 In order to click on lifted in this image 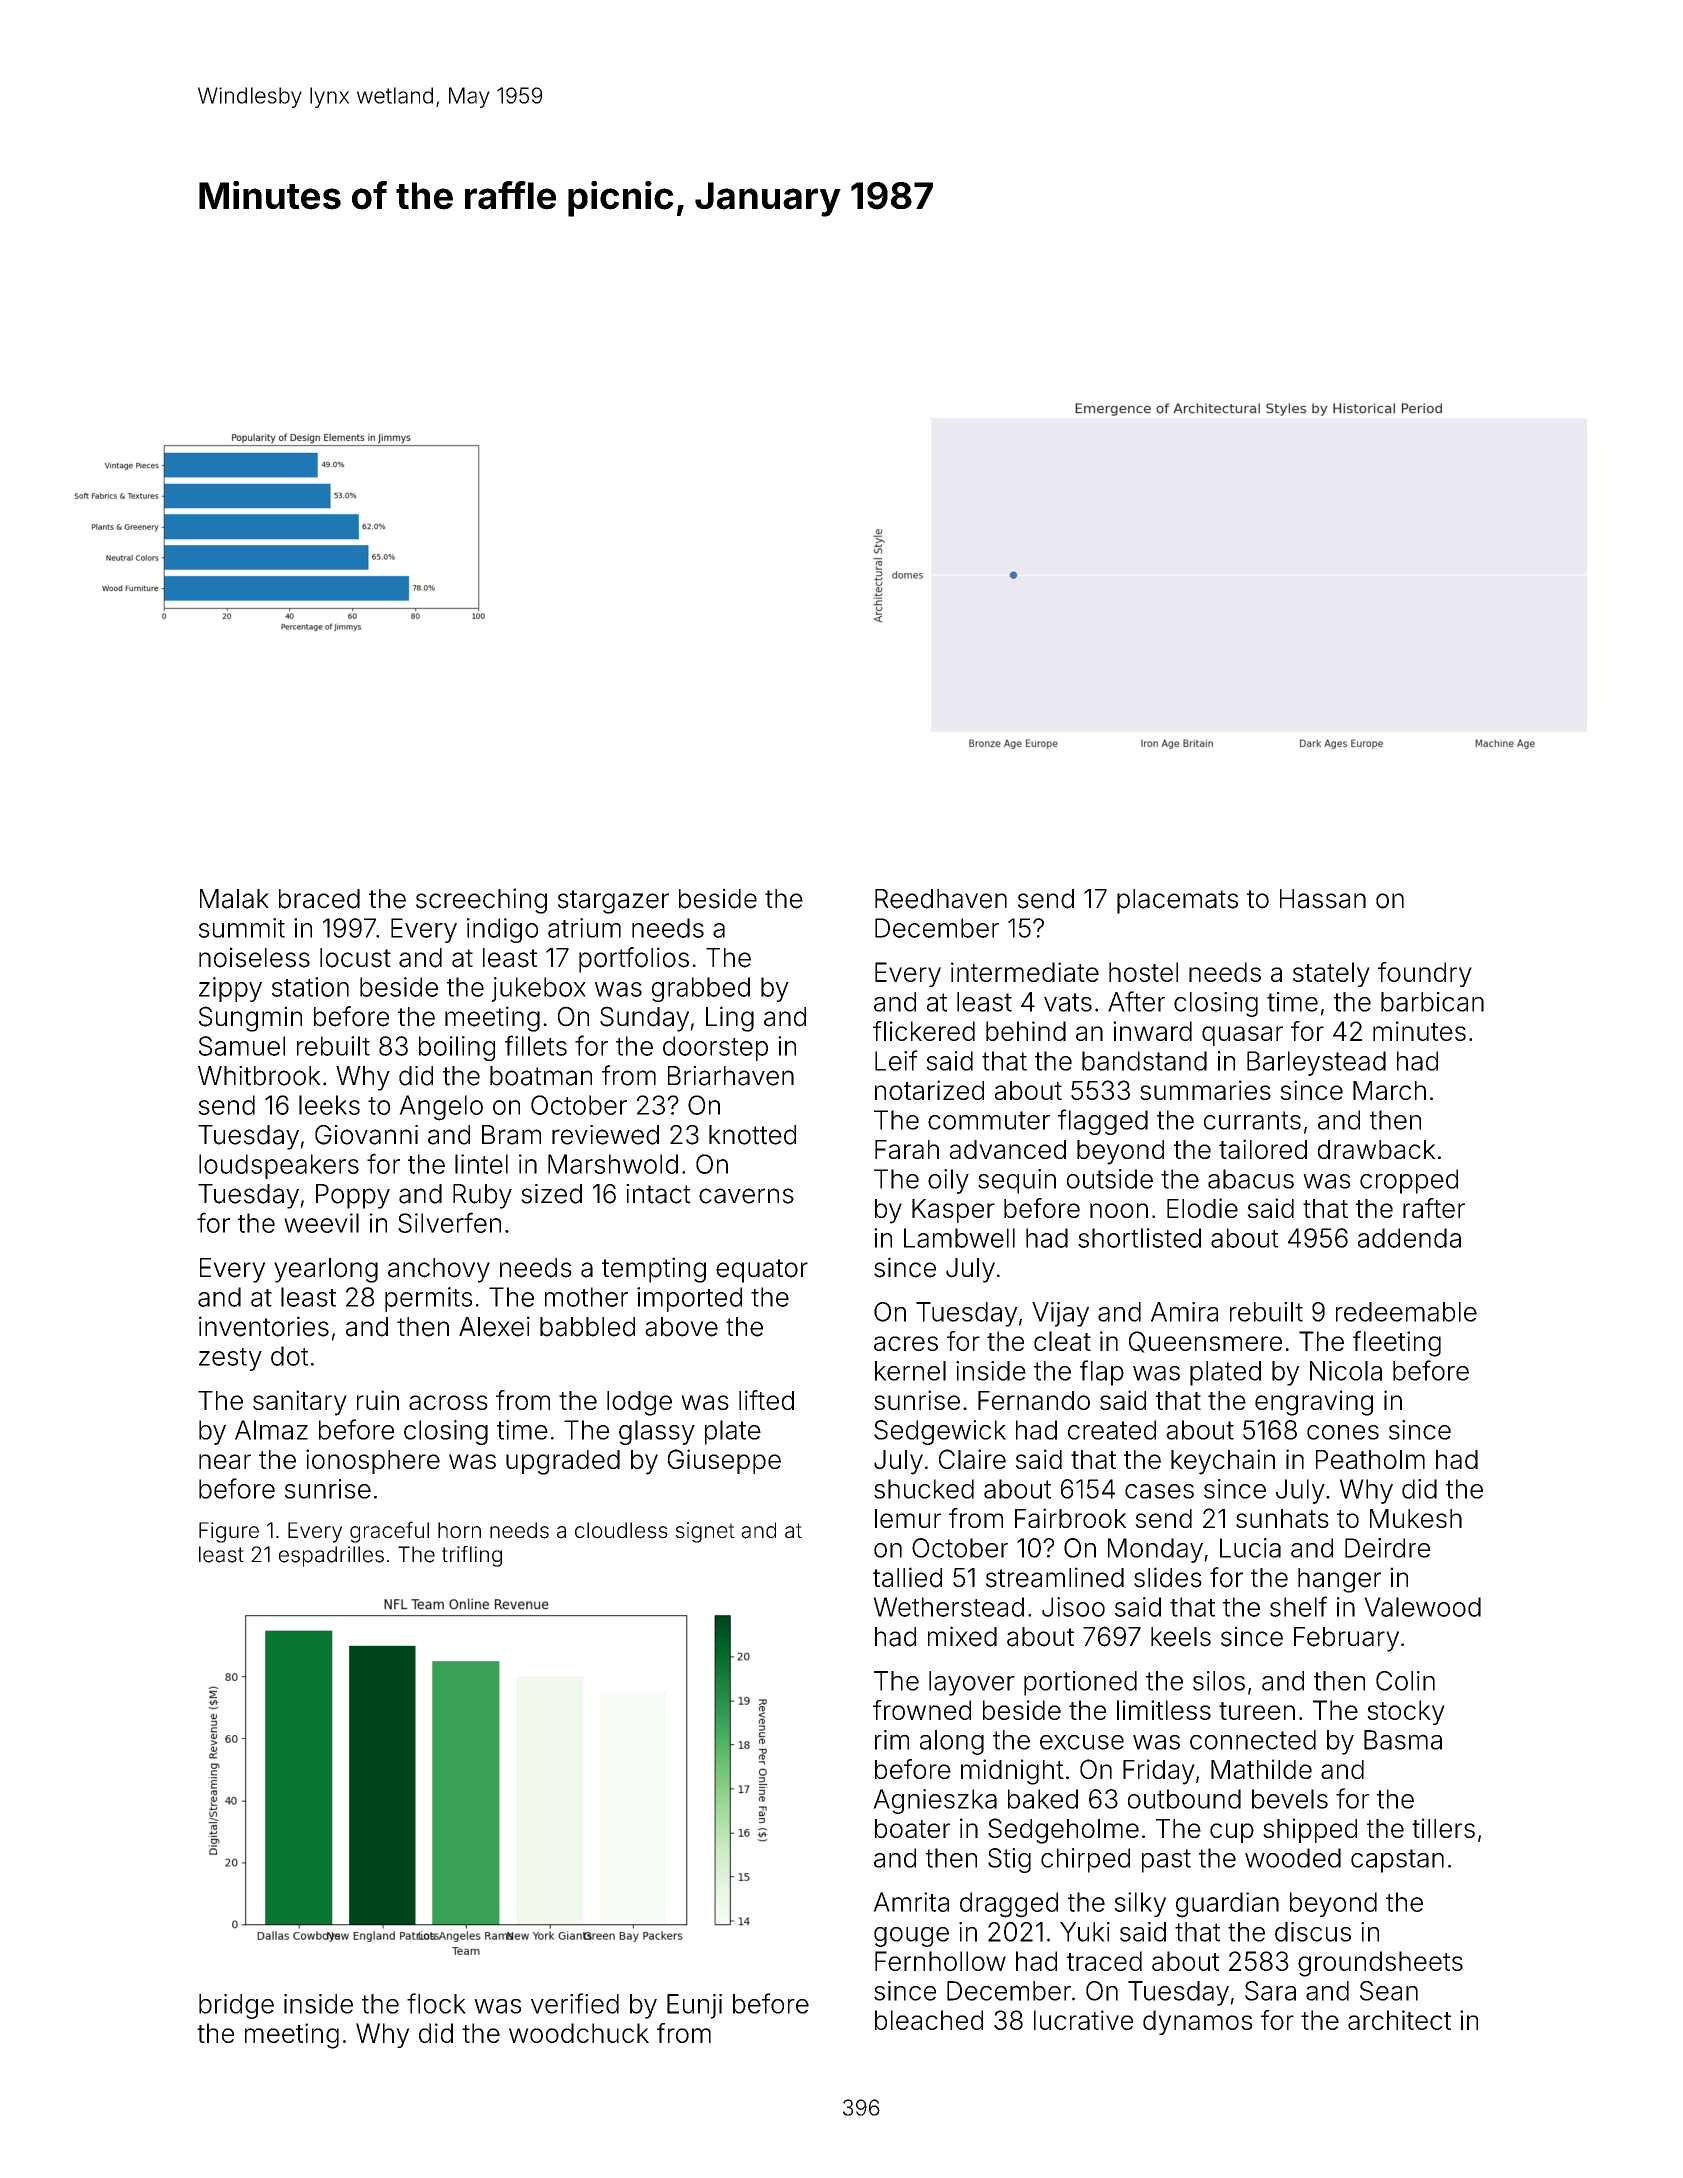, I will do `click(766, 1400)`.
